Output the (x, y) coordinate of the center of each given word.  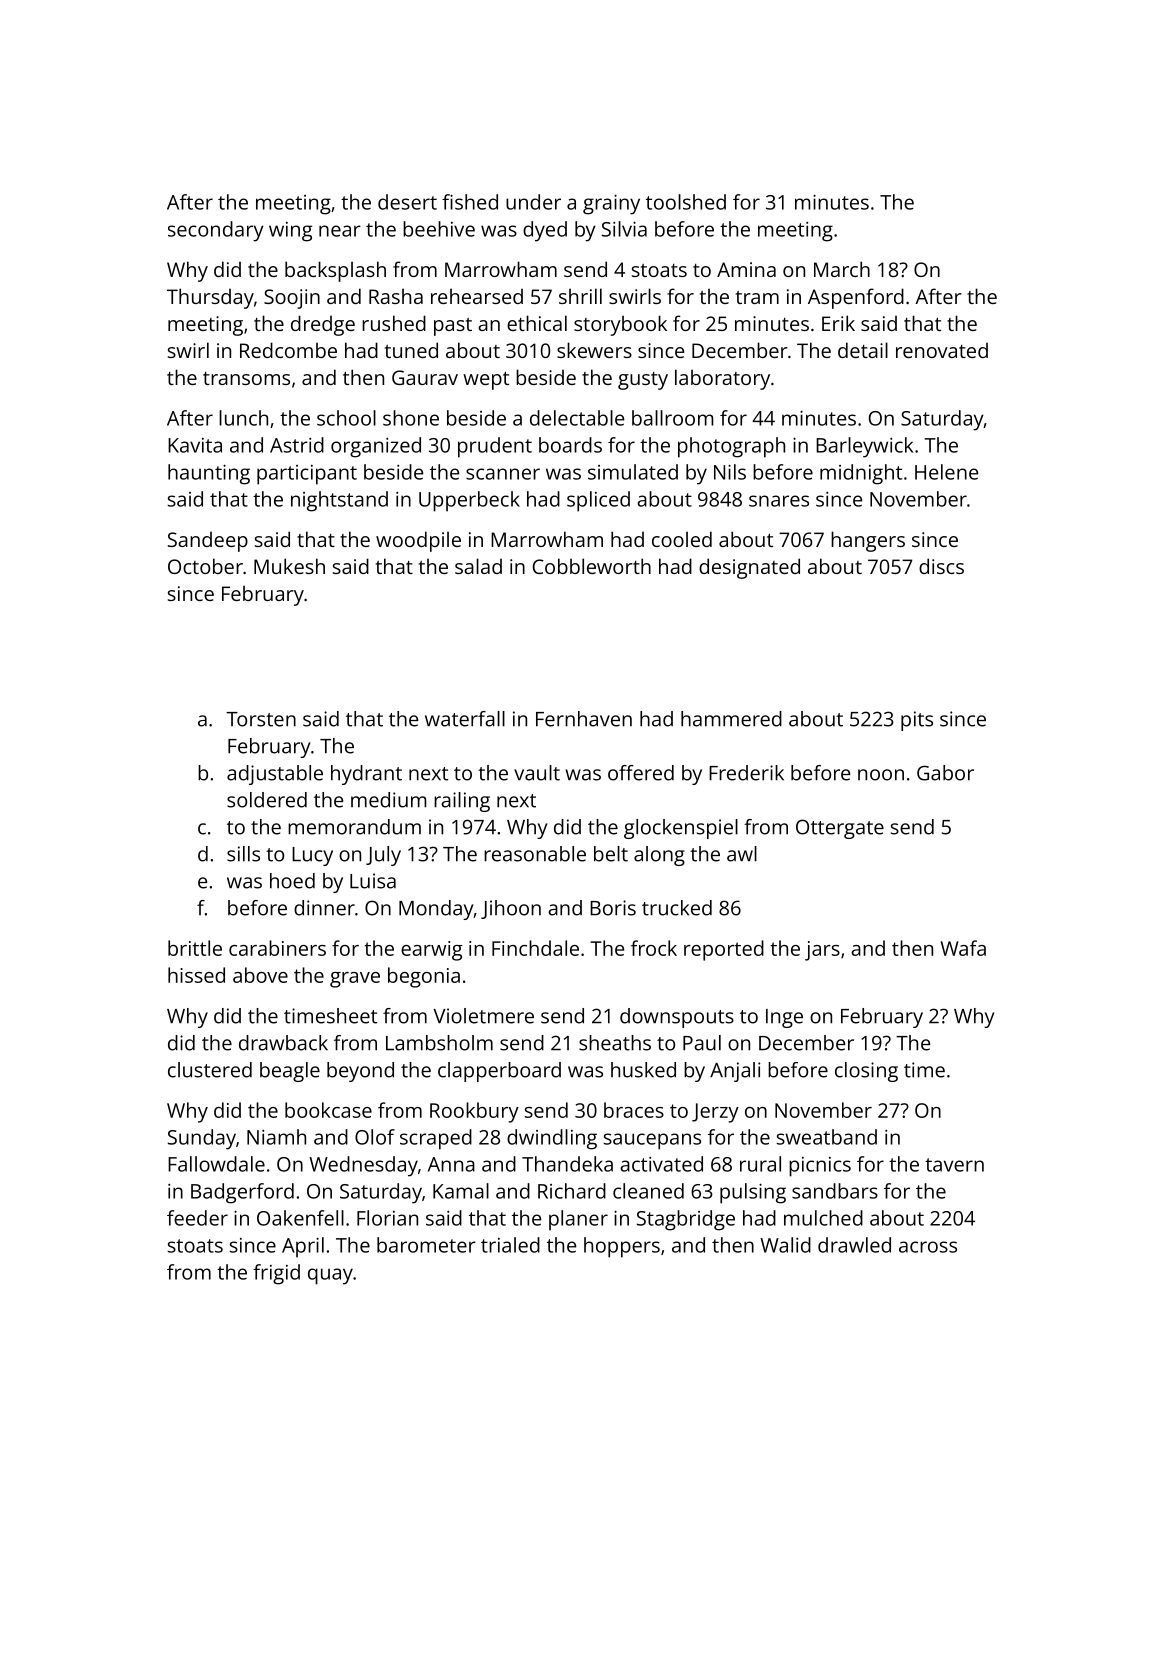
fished (470, 202)
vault (537, 773)
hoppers (622, 1247)
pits (917, 721)
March (842, 269)
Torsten (261, 719)
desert (407, 202)
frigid (276, 1274)
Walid (785, 1245)
